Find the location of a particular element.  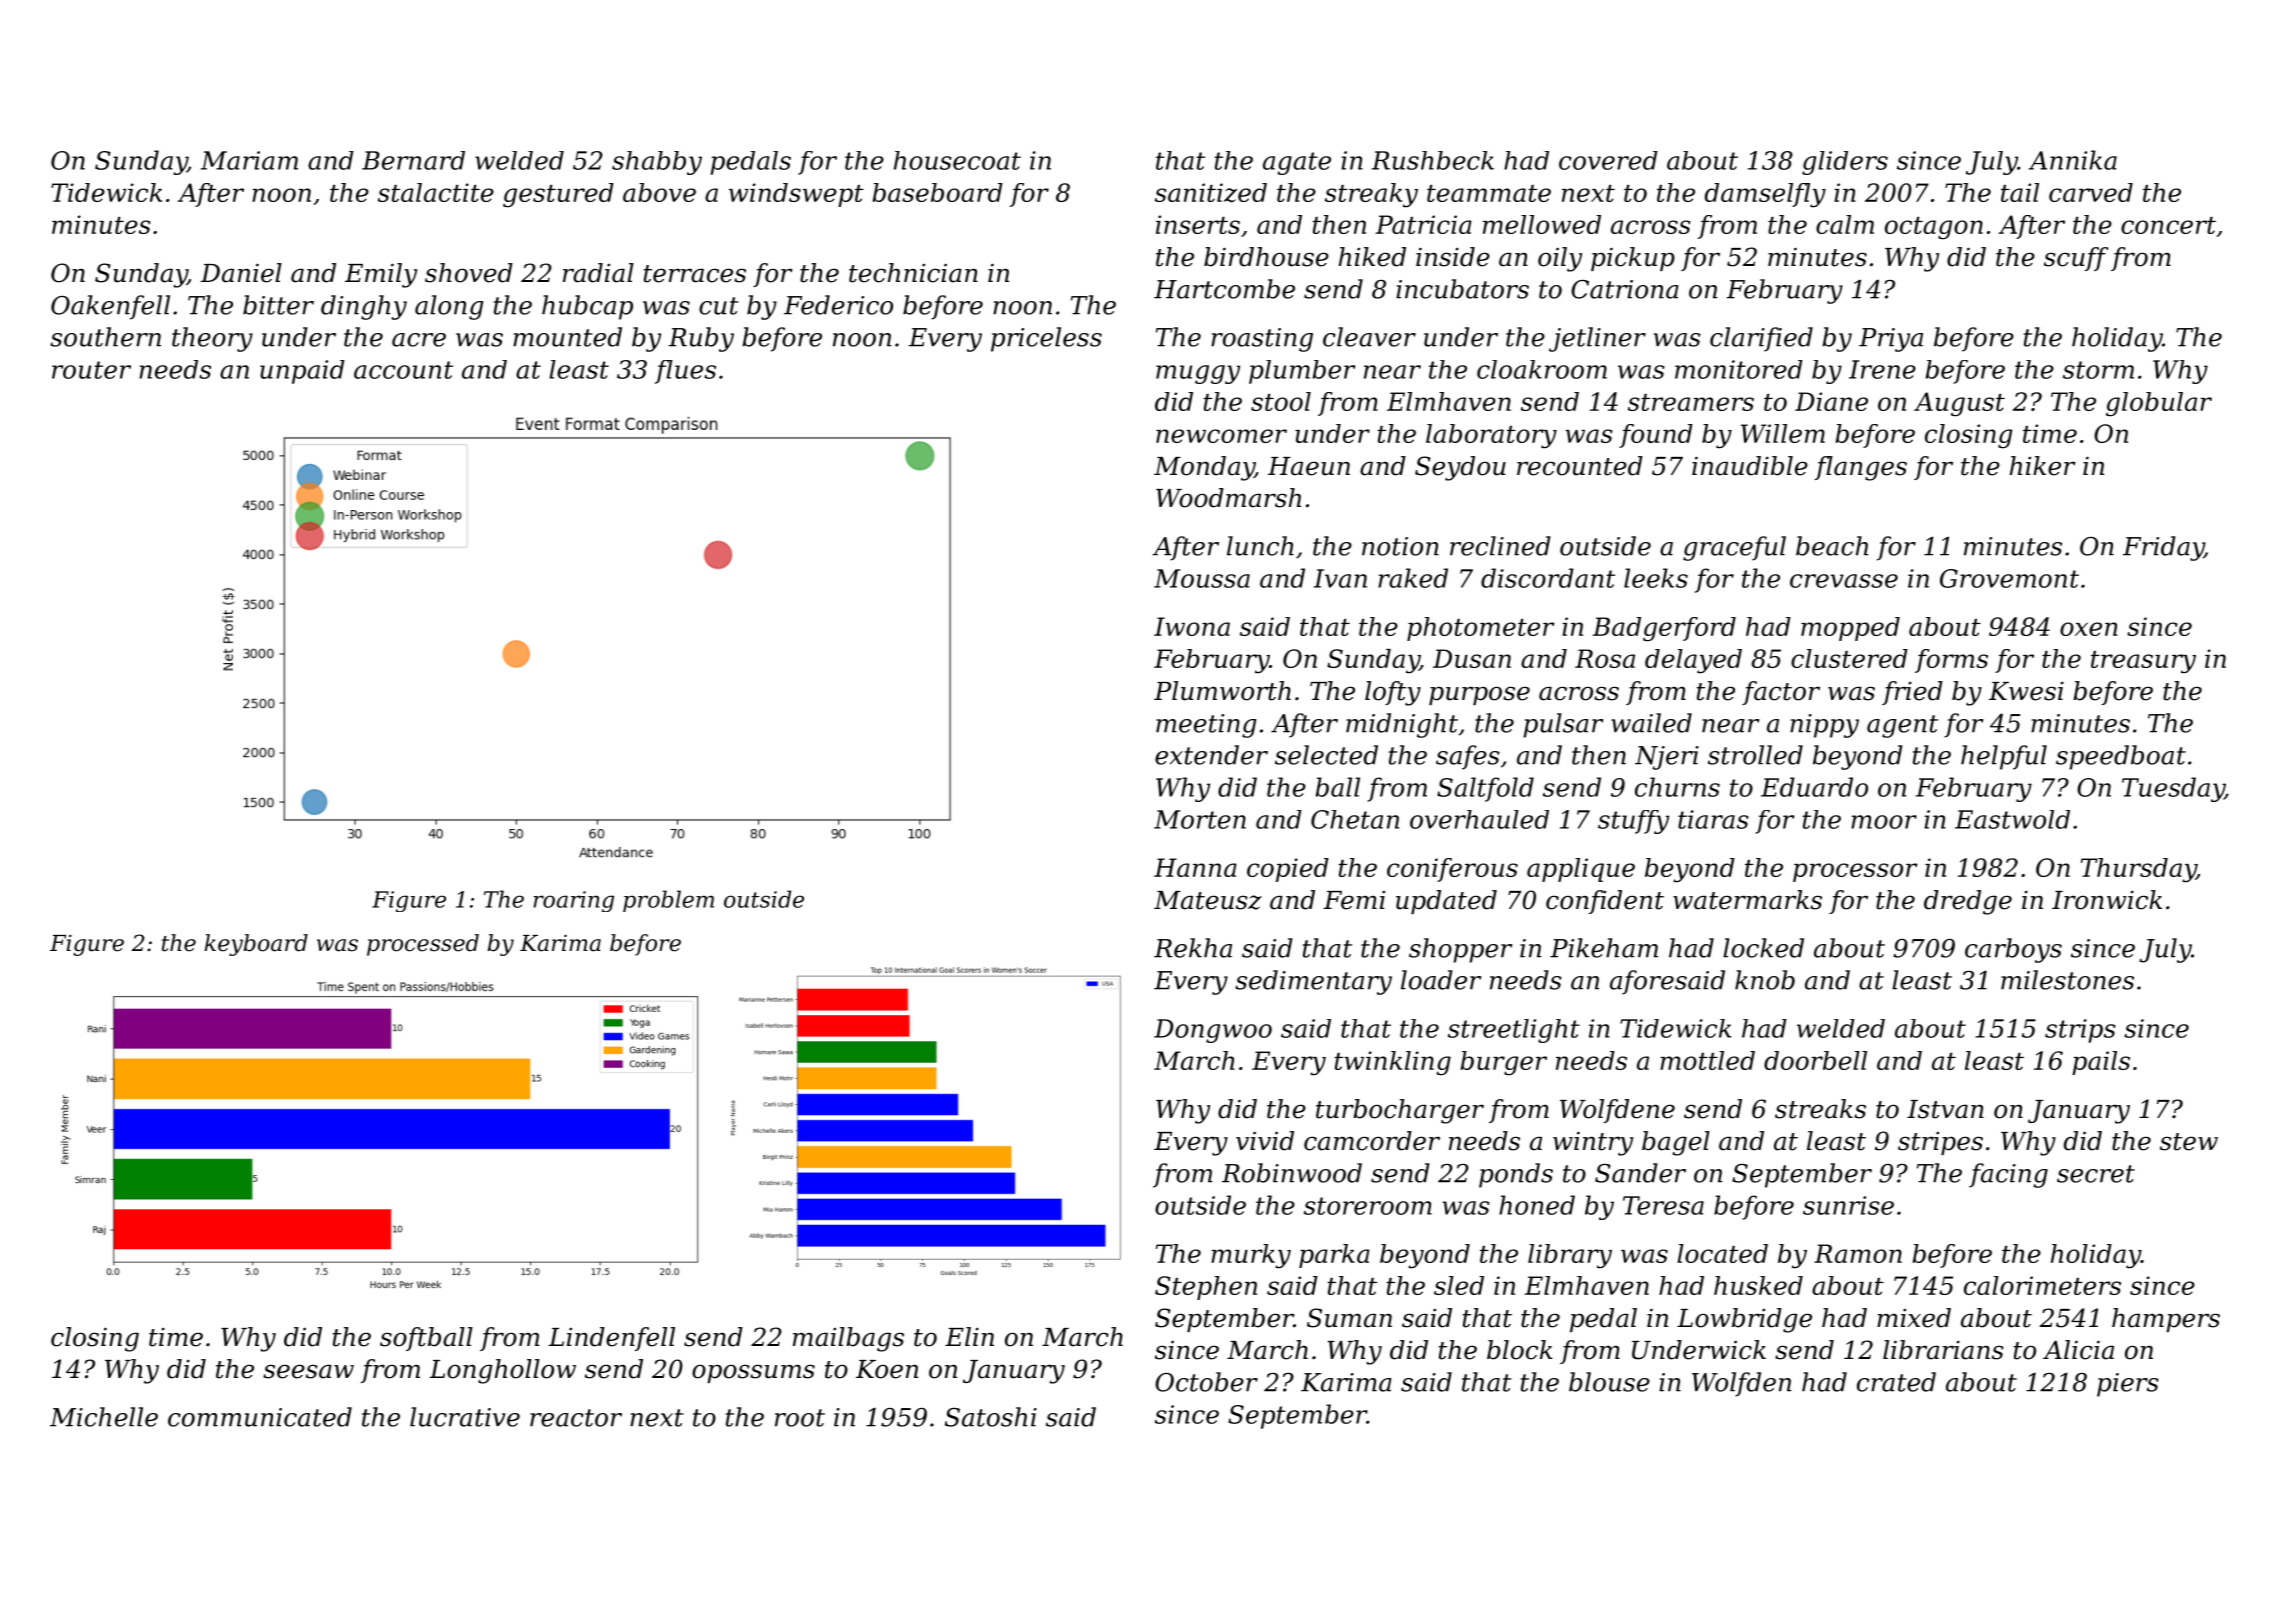

Bernard is located at coordinates (413, 160).
